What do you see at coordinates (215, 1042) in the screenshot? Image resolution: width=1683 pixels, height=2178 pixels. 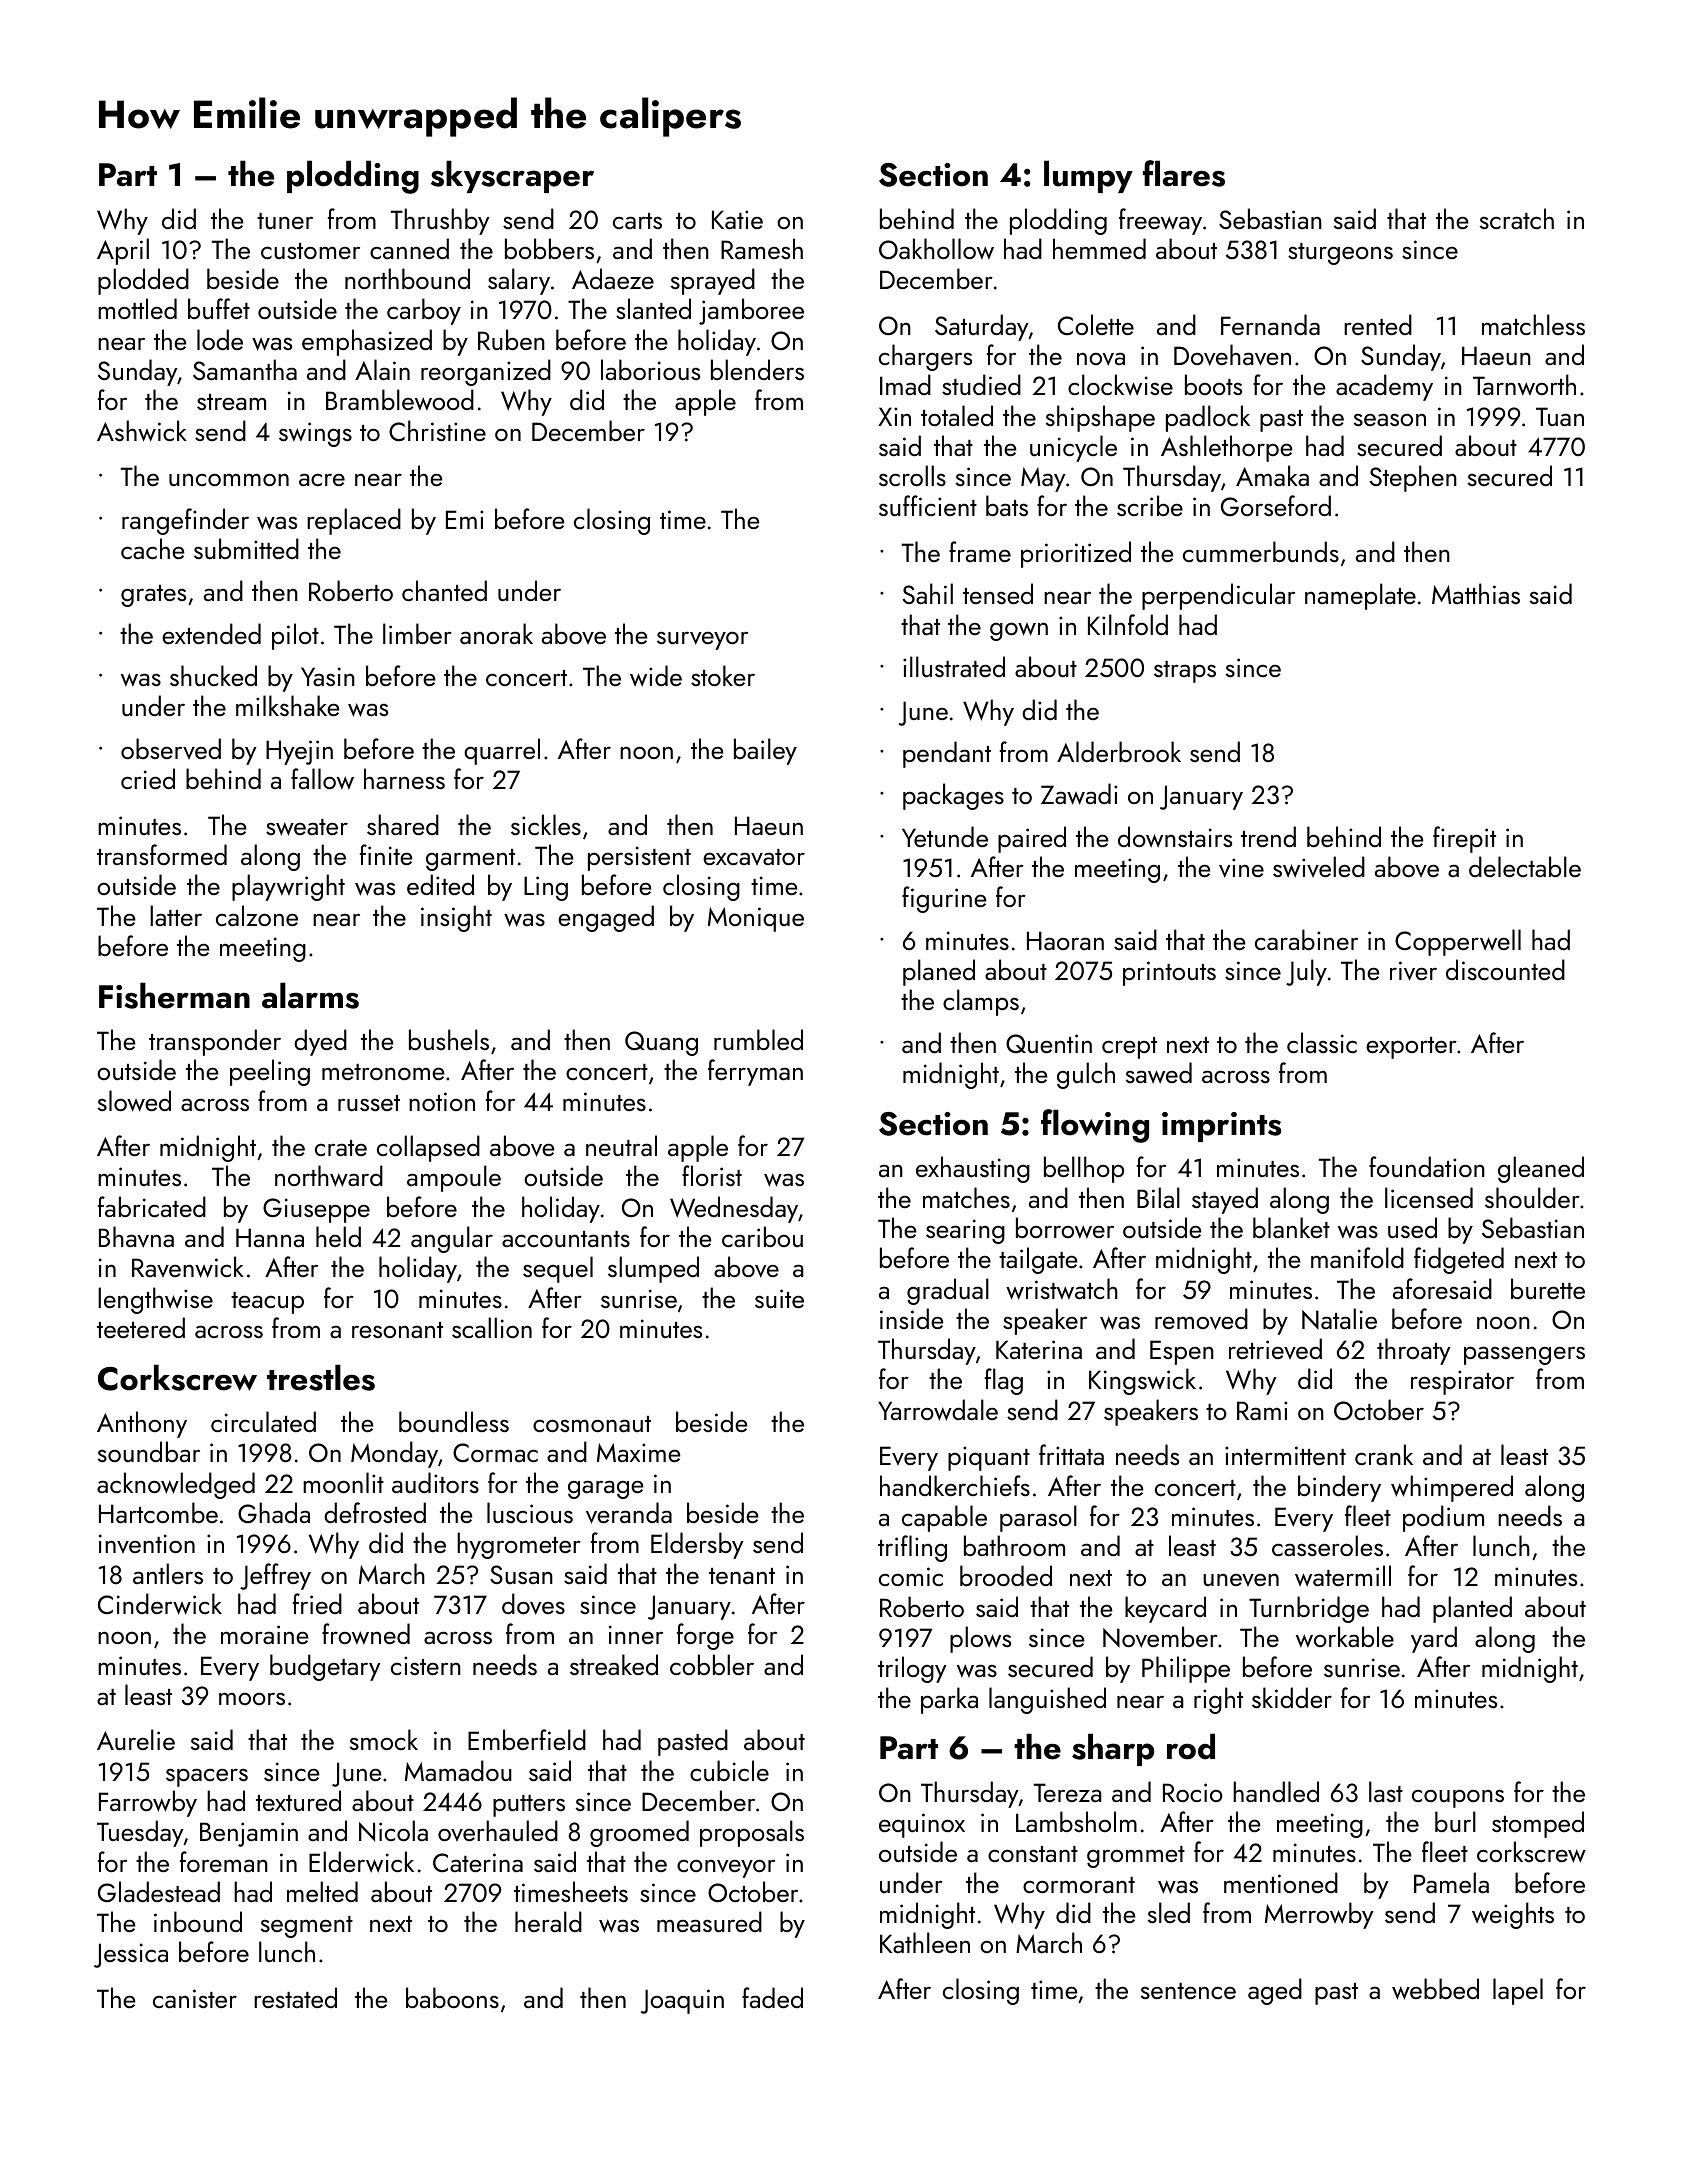 I see `transponder` at bounding box center [215, 1042].
